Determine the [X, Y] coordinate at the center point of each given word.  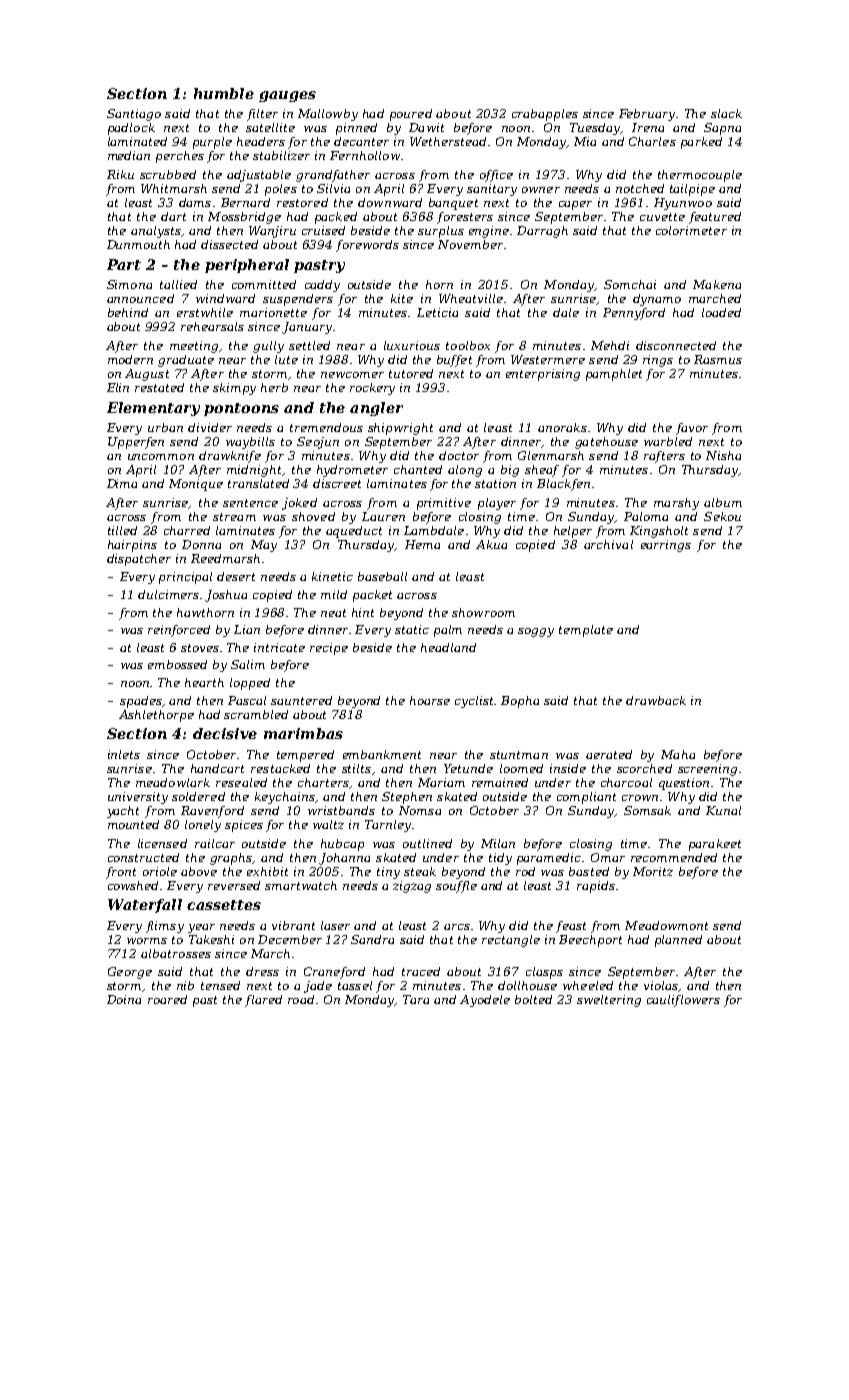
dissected [229, 244]
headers [261, 141]
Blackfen [563, 485]
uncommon [161, 457]
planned [678, 941]
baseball [382, 576]
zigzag [412, 887]
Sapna [722, 129]
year [201, 928]
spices [244, 826]
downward [390, 202]
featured [715, 218]
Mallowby [328, 115]
